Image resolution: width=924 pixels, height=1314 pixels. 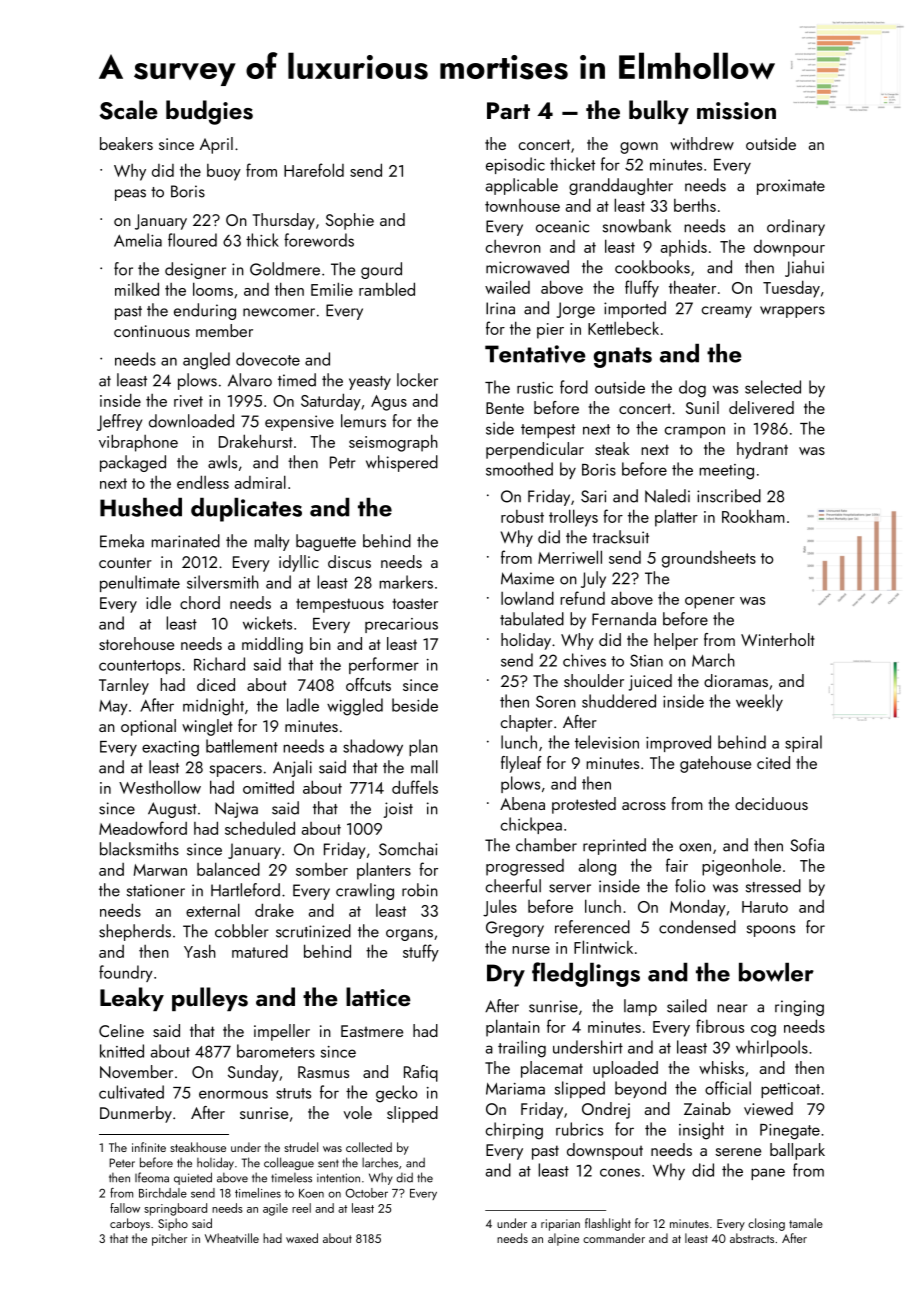 I want to click on Wheatville, so click(x=232, y=1238).
